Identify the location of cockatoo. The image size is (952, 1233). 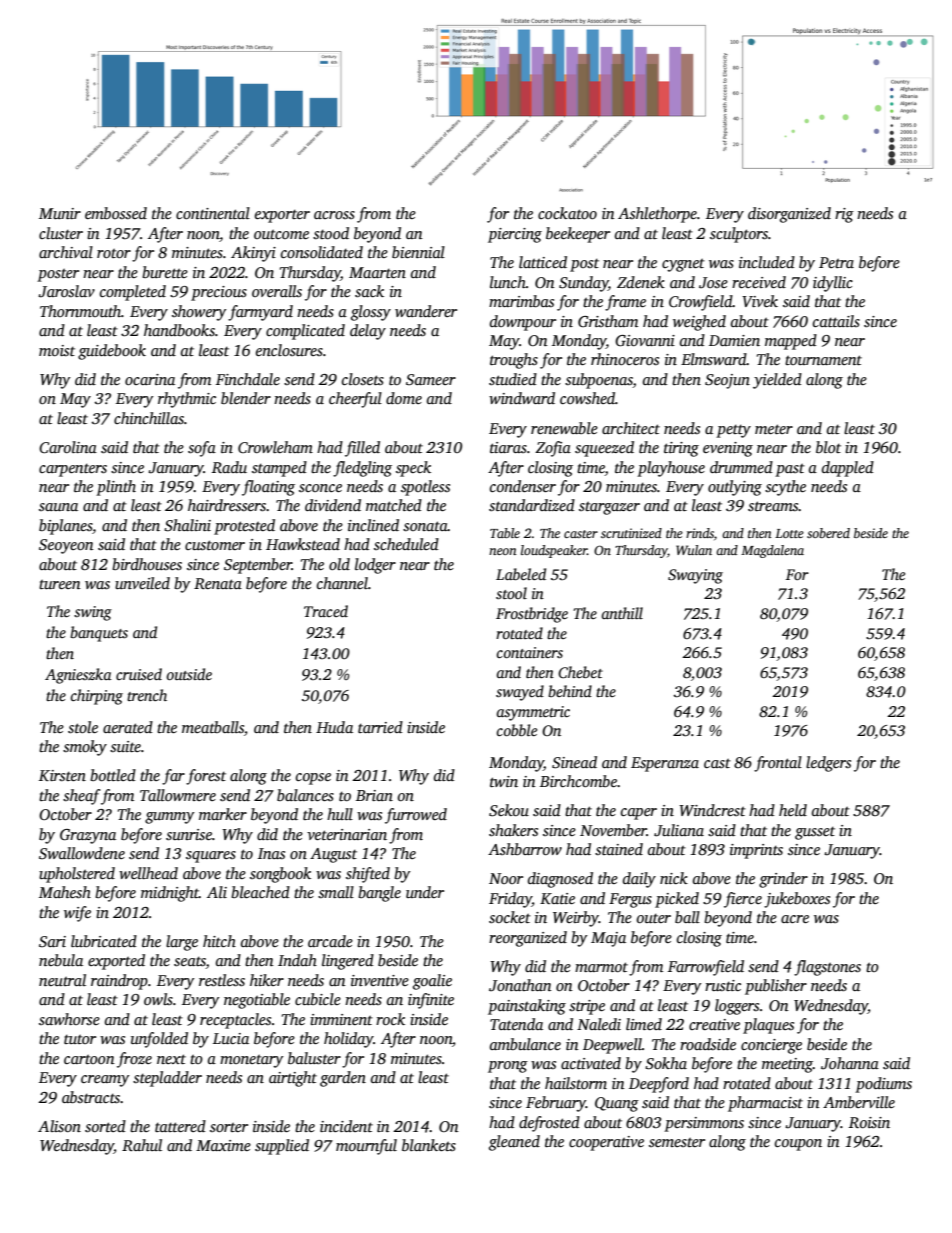
(567, 213).
